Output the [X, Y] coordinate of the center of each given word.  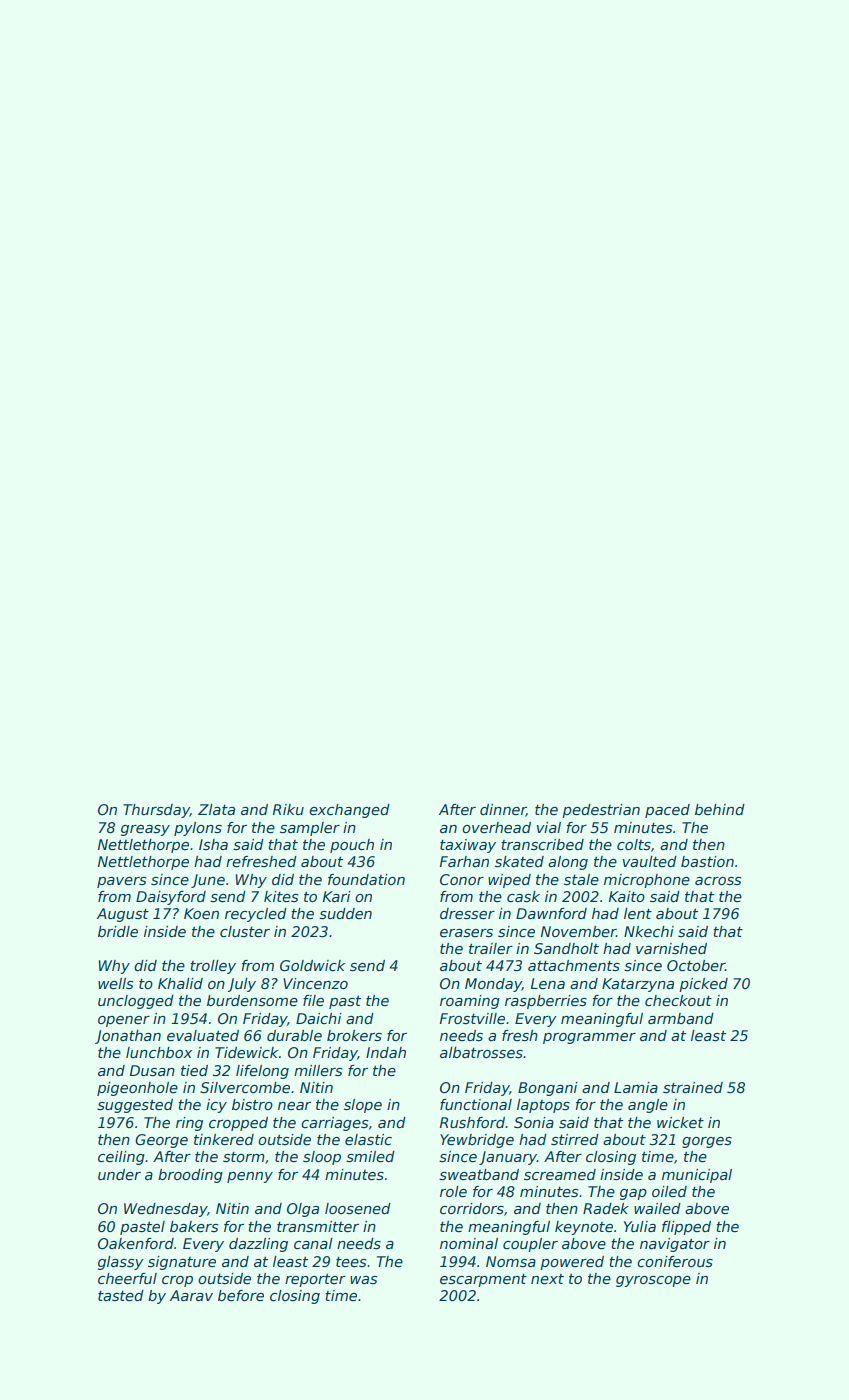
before [241, 1295]
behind [720, 809]
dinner [503, 810]
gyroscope [653, 1281]
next [547, 1279]
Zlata [216, 809]
